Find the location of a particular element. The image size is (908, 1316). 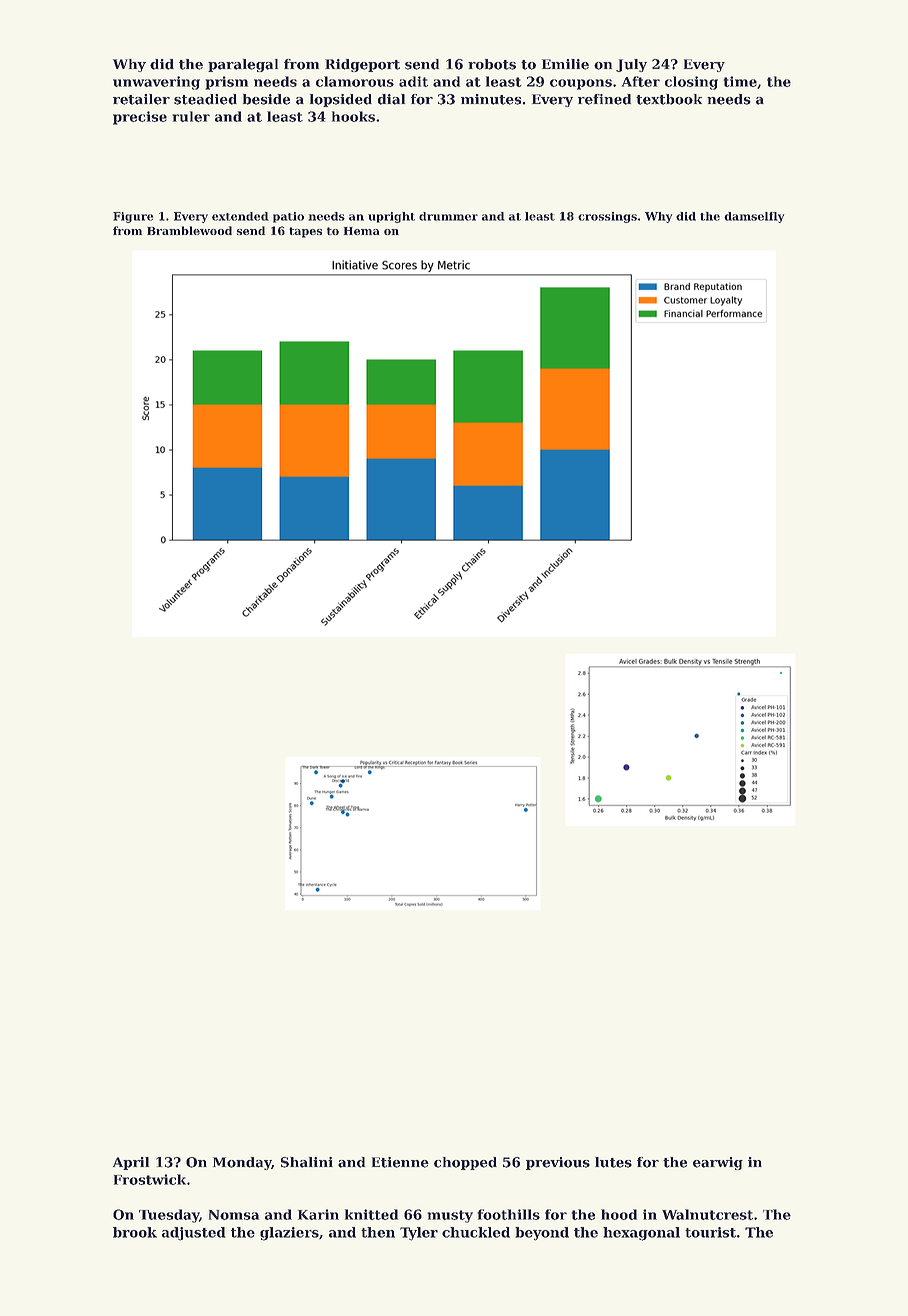

Shalini is located at coordinates (307, 1162).
